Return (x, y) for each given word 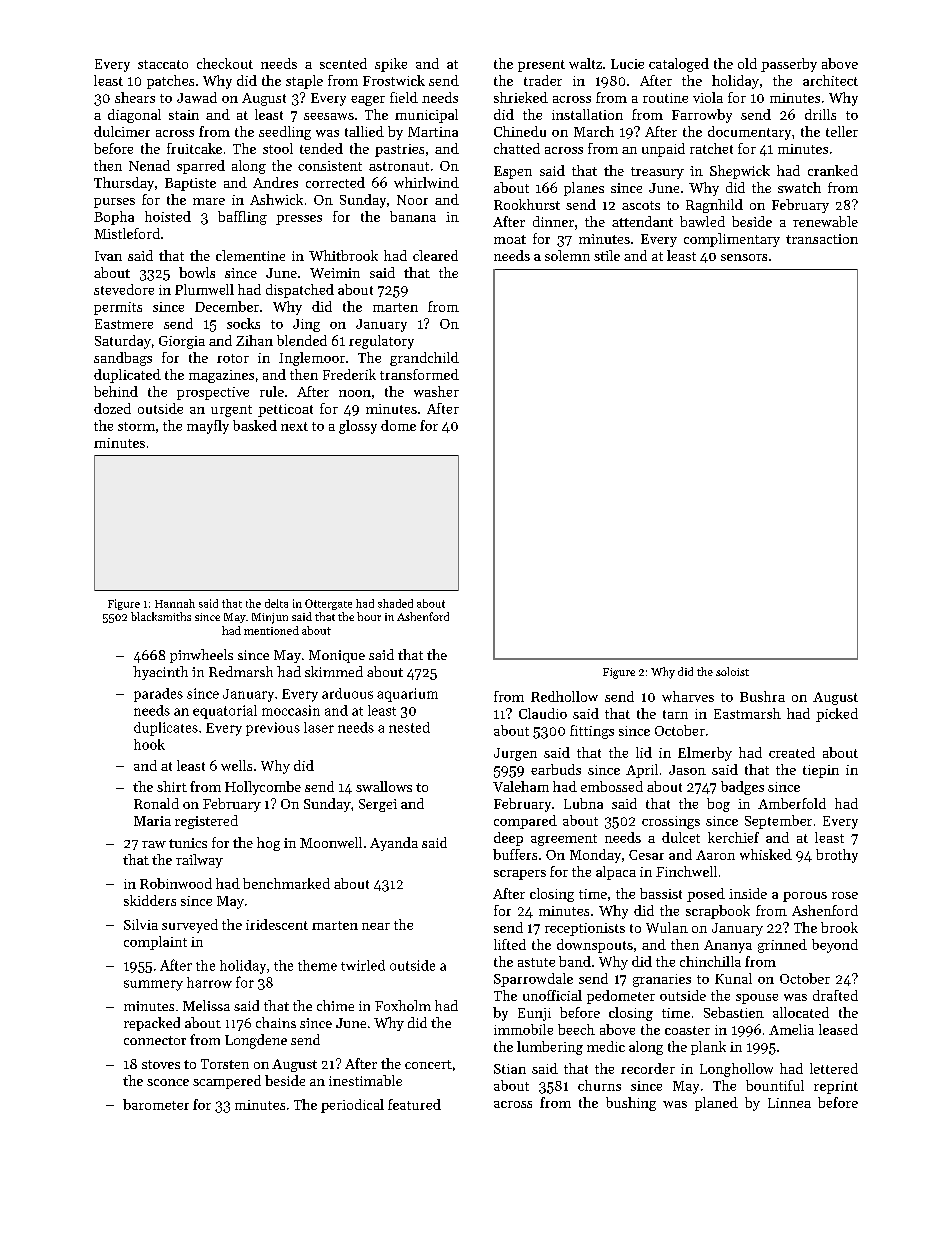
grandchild (424, 359)
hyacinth (160, 673)
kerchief (733, 837)
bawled (702, 221)
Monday (595, 856)
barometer (156, 1104)
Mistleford (127, 233)
